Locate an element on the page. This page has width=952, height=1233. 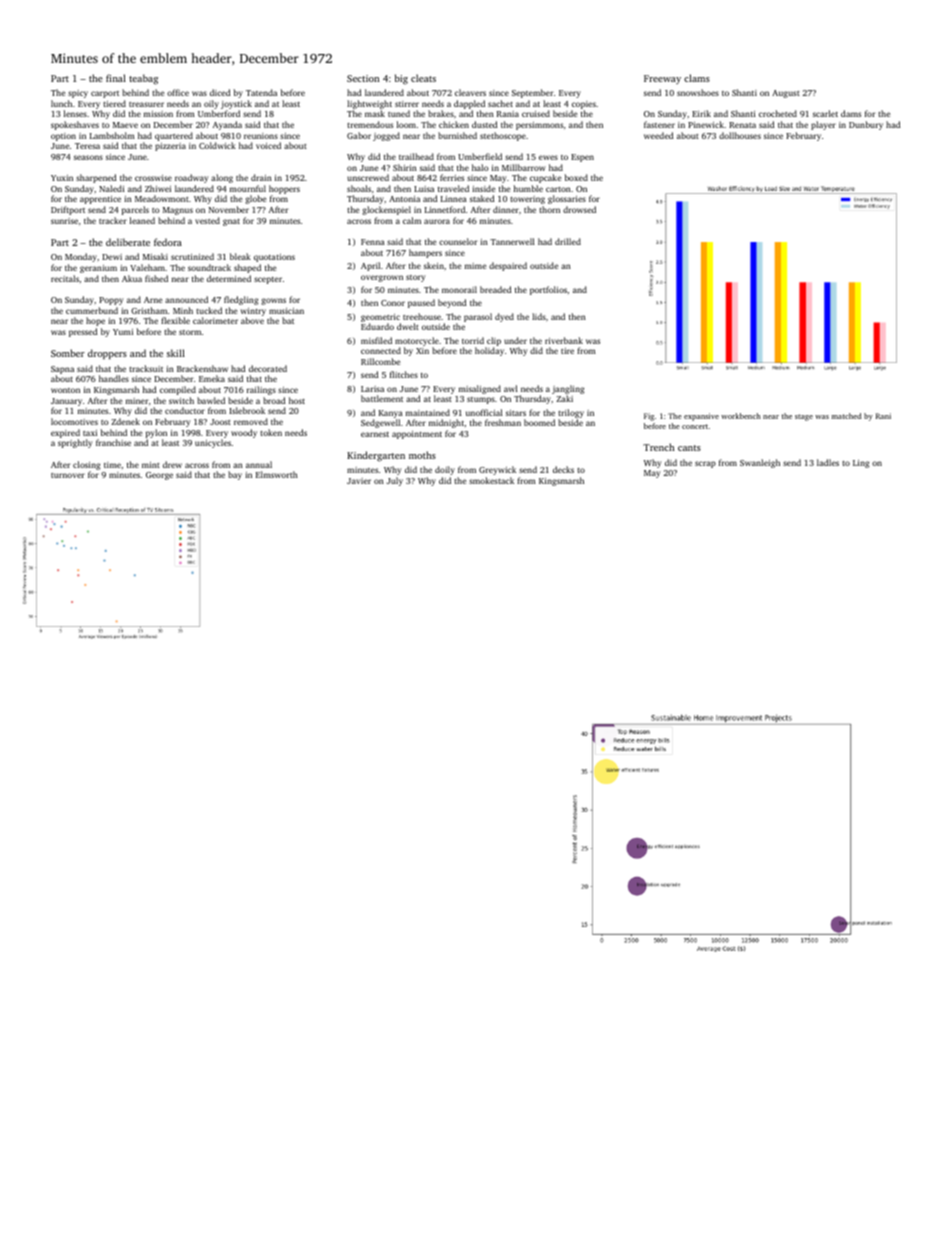
trailhead is located at coordinates (416, 156).
